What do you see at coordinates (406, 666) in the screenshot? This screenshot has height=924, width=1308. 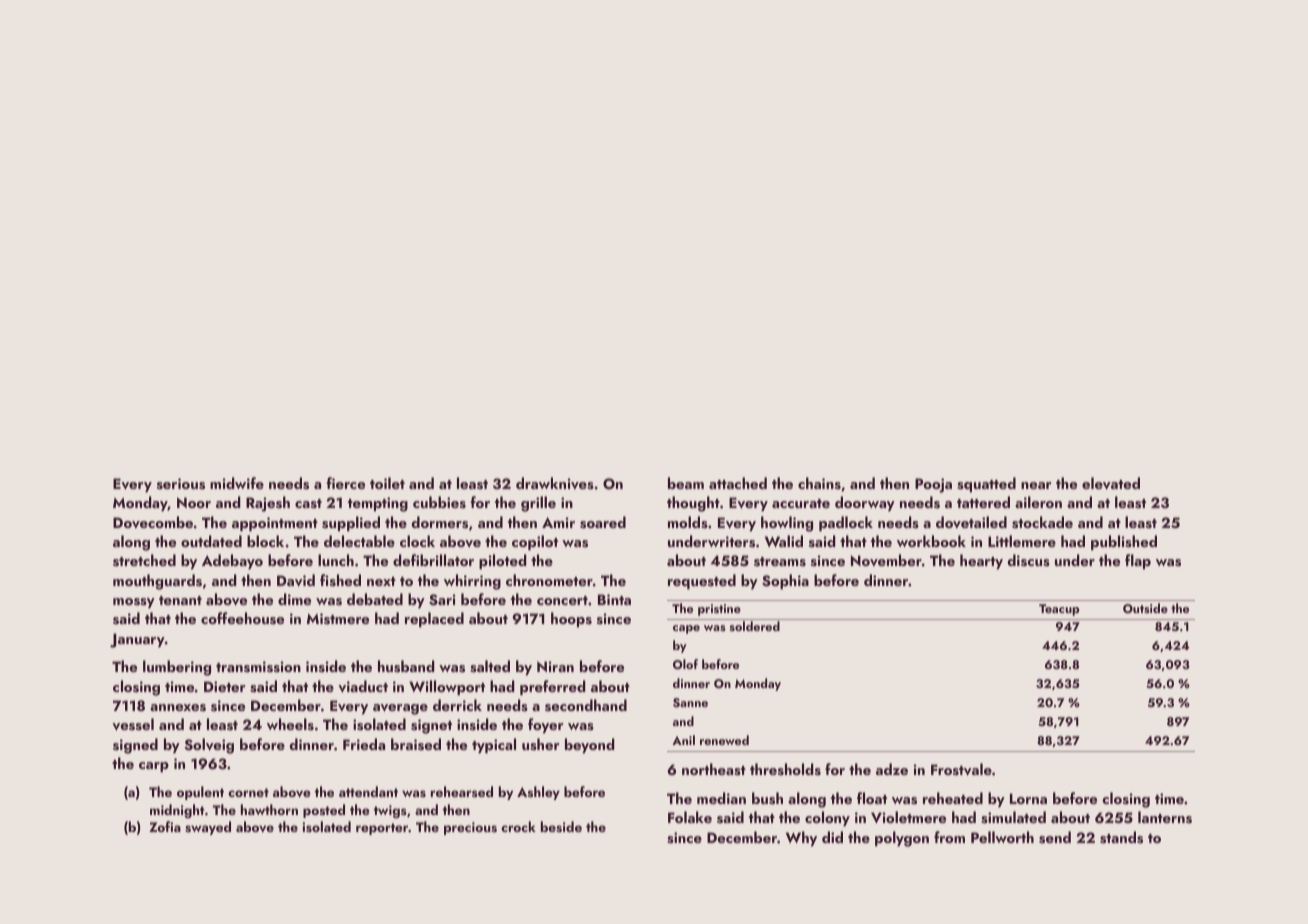 I see `husband` at bounding box center [406, 666].
